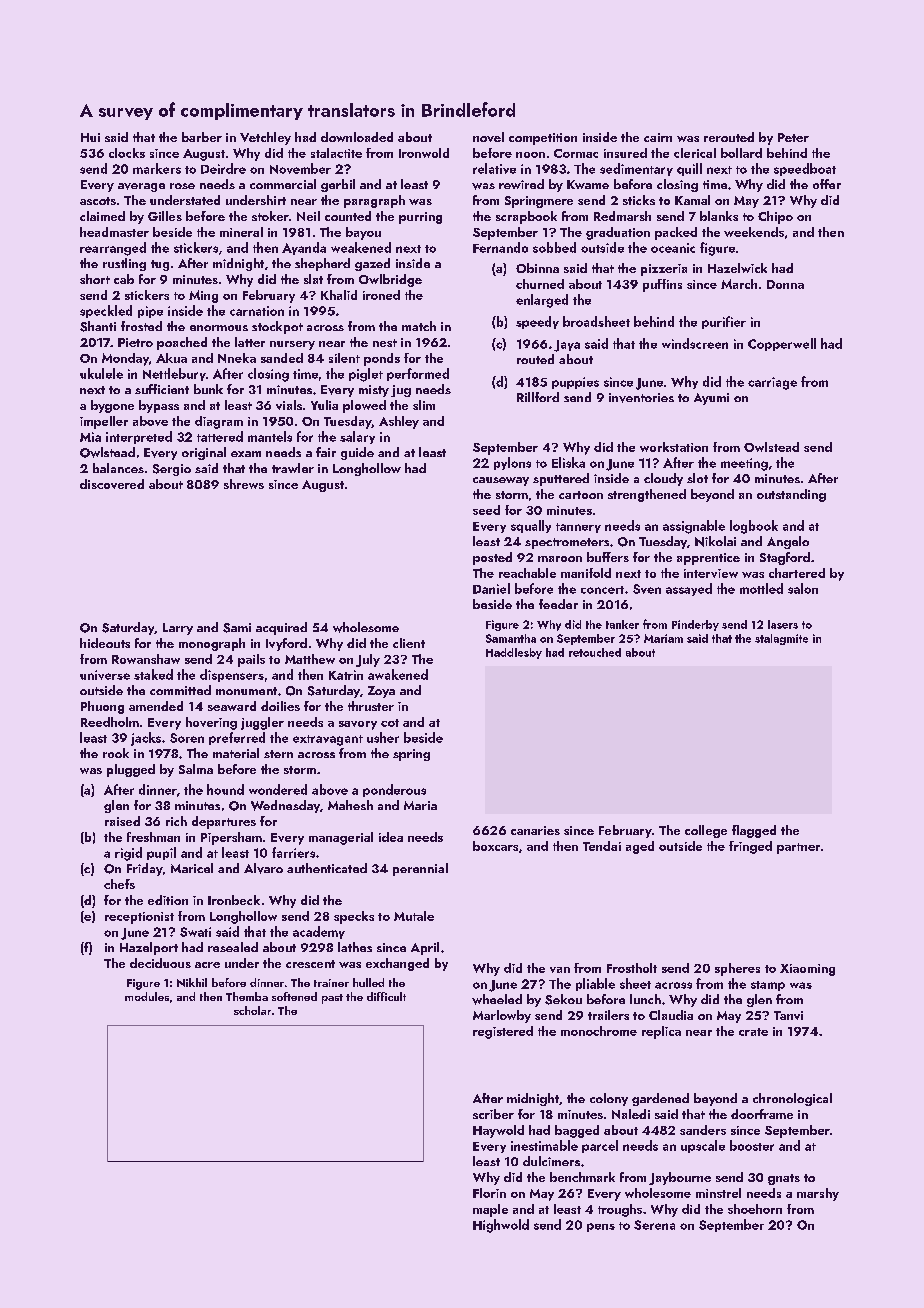  I want to click on freshman, so click(153, 837).
